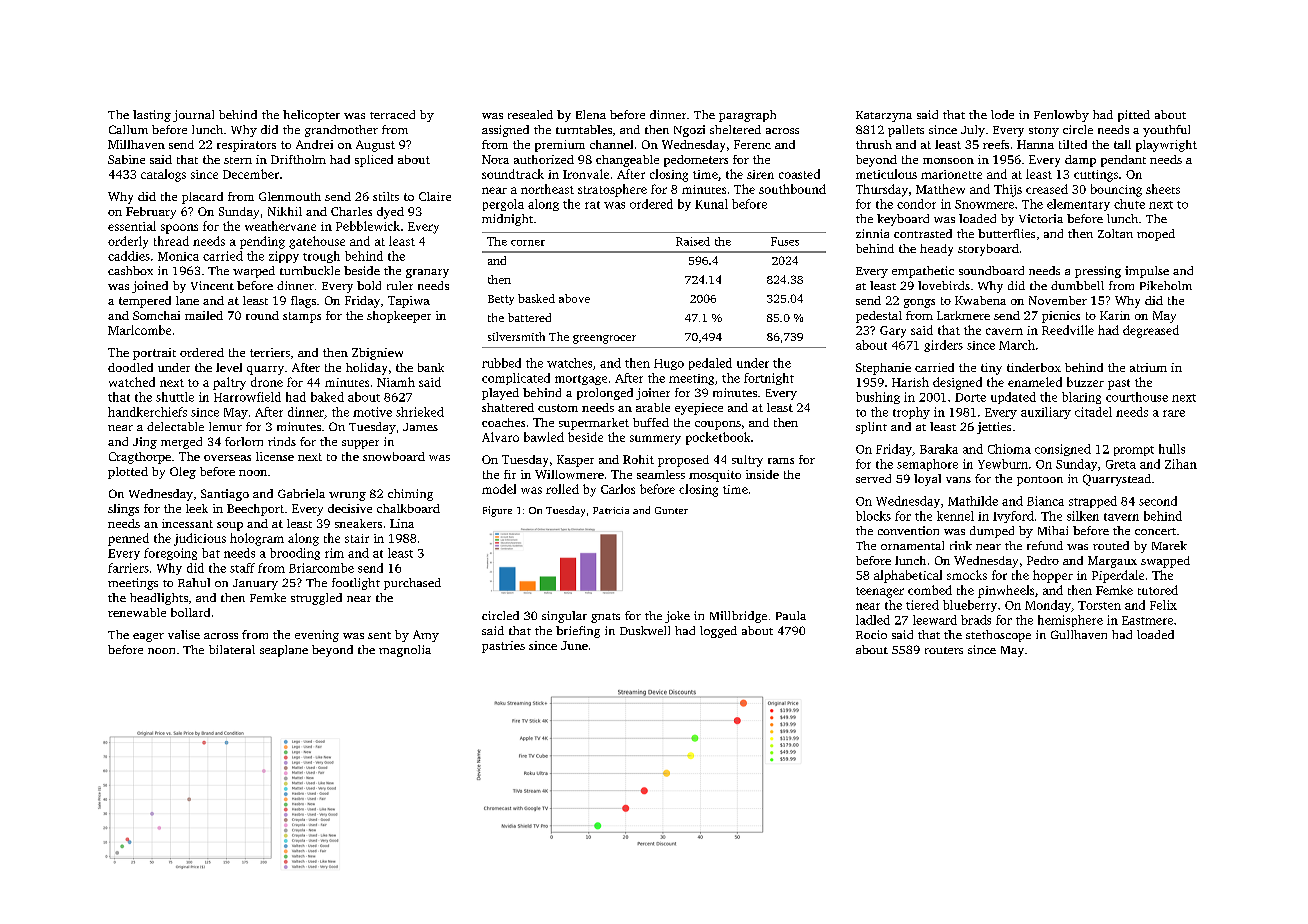 The width and height of the document is (1308, 924). What do you see at coordinates (1070, 621) in the document?
I see `hemisphere` at bounding box center [1070, 621].
